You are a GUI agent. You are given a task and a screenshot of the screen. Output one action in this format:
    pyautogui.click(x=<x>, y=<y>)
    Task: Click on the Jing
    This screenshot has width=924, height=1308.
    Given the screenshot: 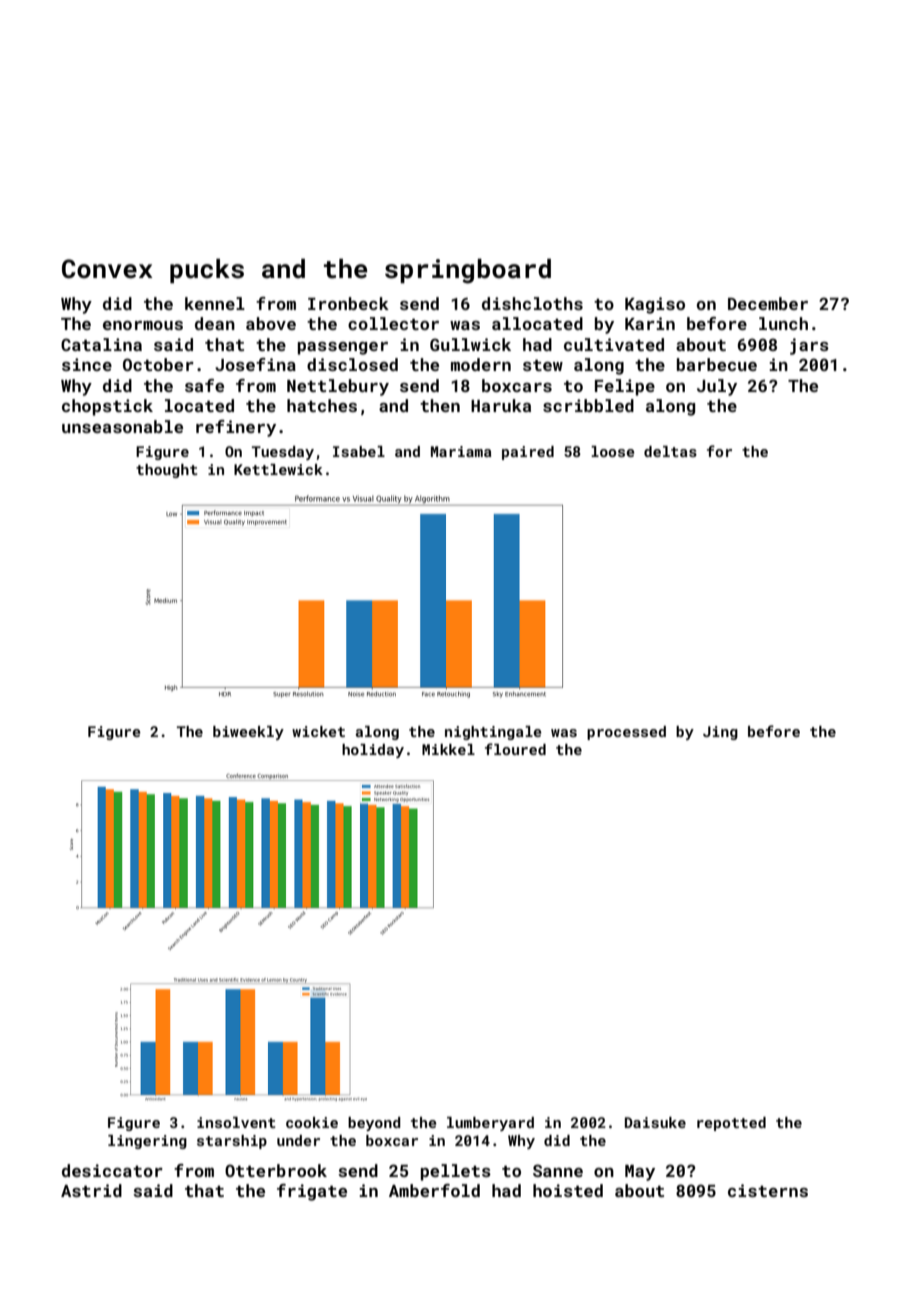 What is the action you would take?
    pyautogui.click(x=720, y=733)
